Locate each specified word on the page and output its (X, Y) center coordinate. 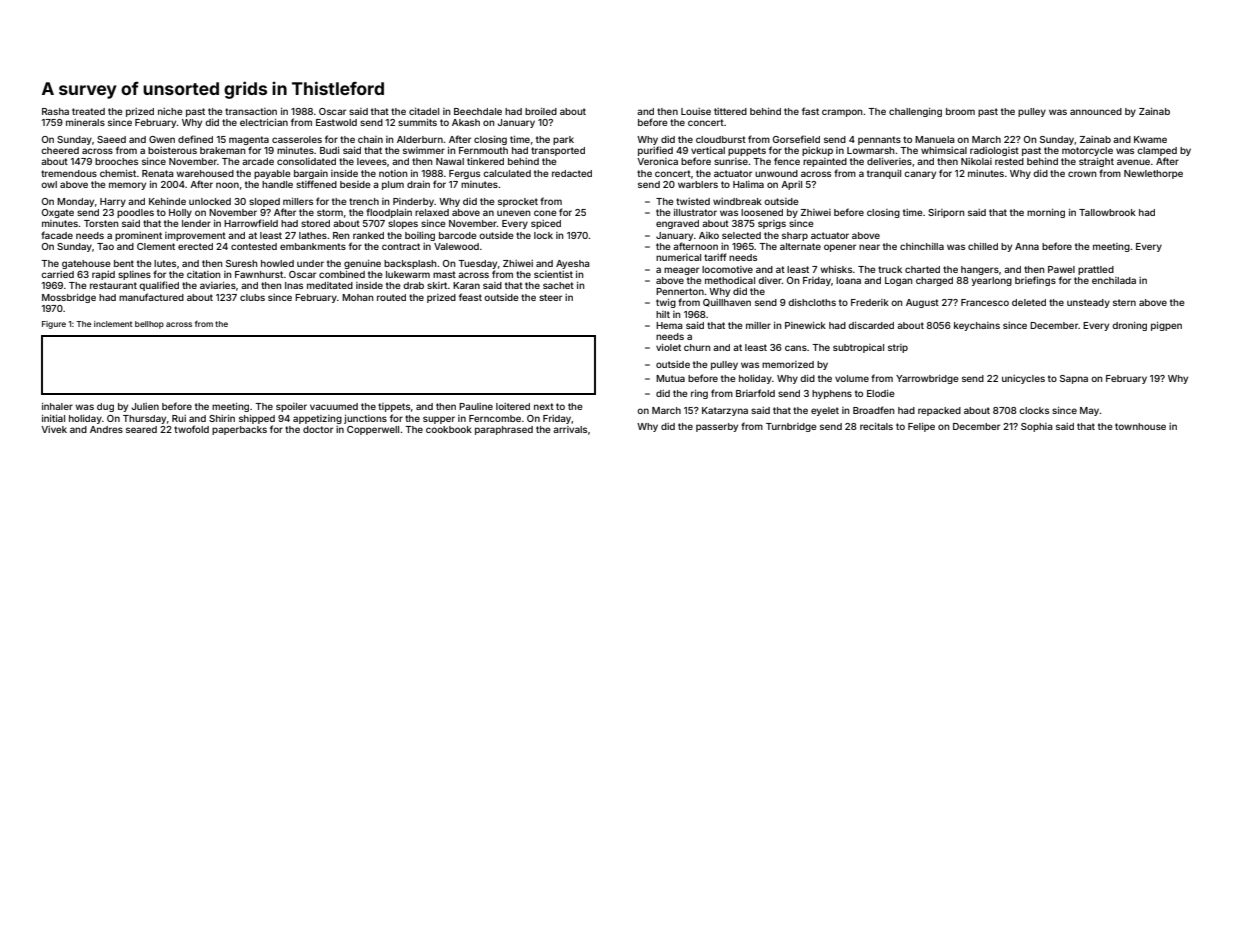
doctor (318, 429)
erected (195, 246)
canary (920, 175)
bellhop (149, 325)
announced (1096, 111)
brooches (116, 161)
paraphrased (504, 430)
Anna (1027, 246)
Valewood (456, 246)
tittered (730, 111)
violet (668, 347)
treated (88, 111)
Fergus (464, 174)
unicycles (1023, 379)
